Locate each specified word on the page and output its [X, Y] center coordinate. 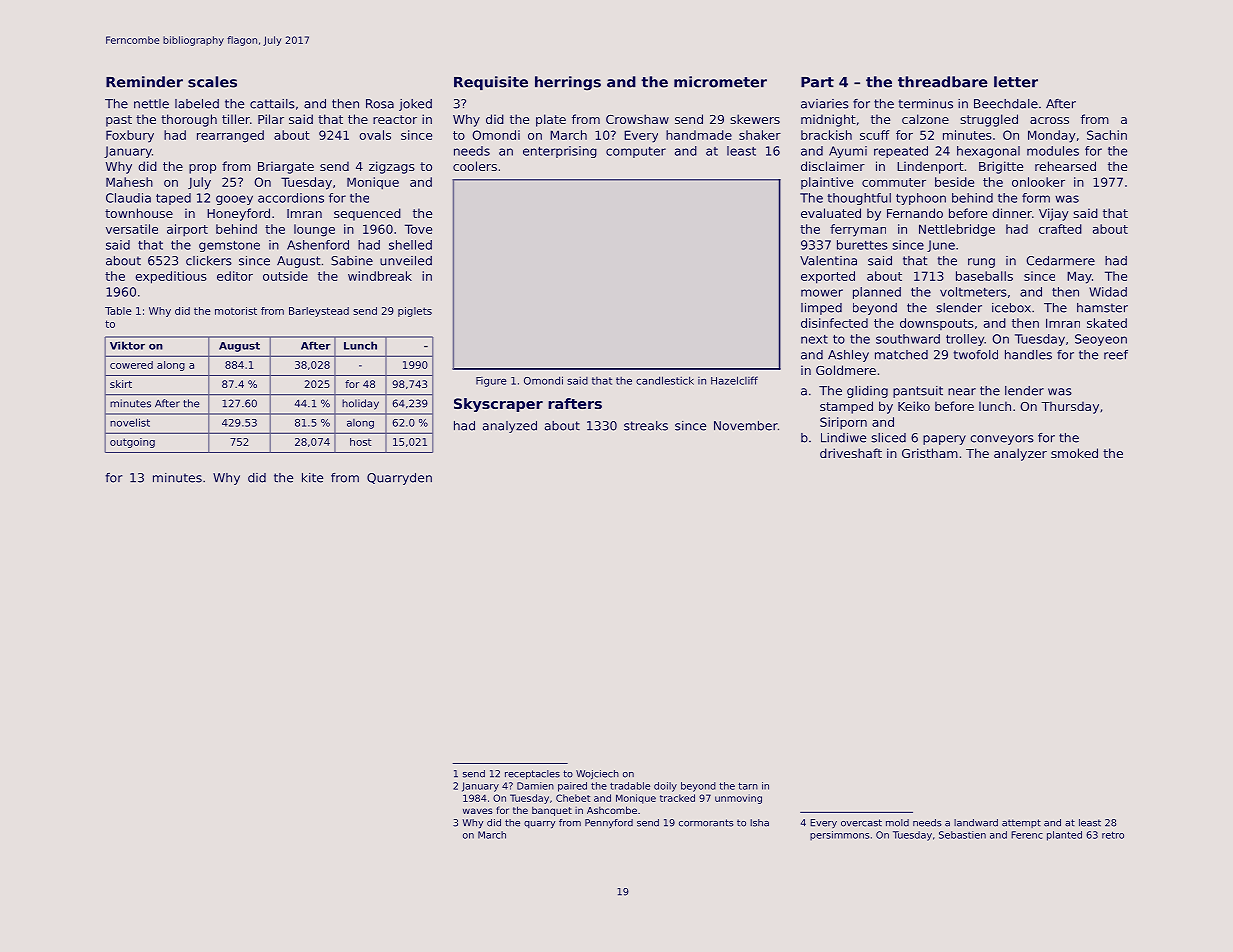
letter [1016, 82]
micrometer [720, 82]
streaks [646, 426]
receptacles [532, 774]
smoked [1074, 453]
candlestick [665, 380]
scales [212, 82]
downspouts [937, 324]
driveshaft [851, 453]
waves [478, 811]
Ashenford [318, 245]
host [360, 442]
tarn [748, 786]
